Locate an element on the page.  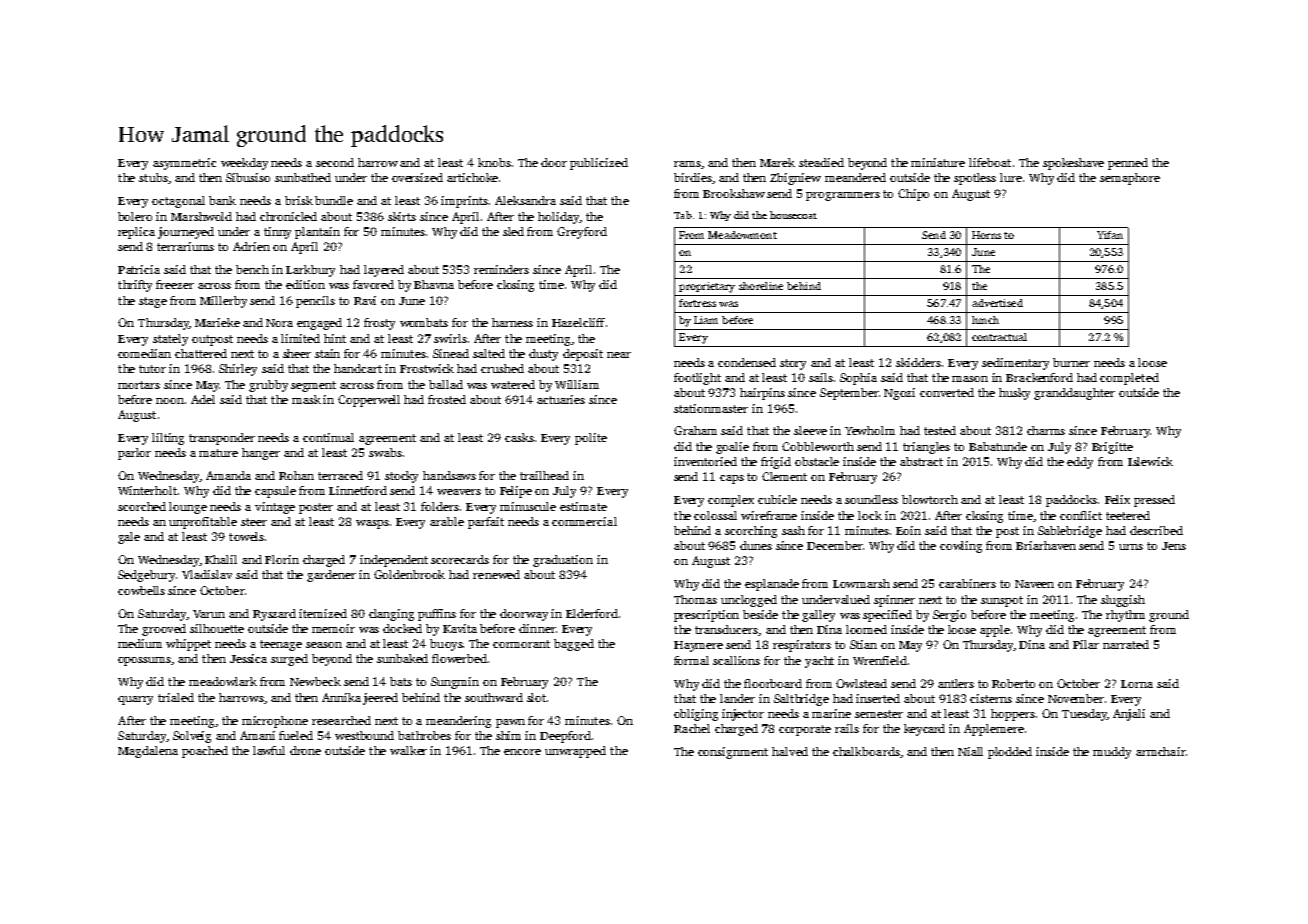
medium is located at coordinates (140, 643).
